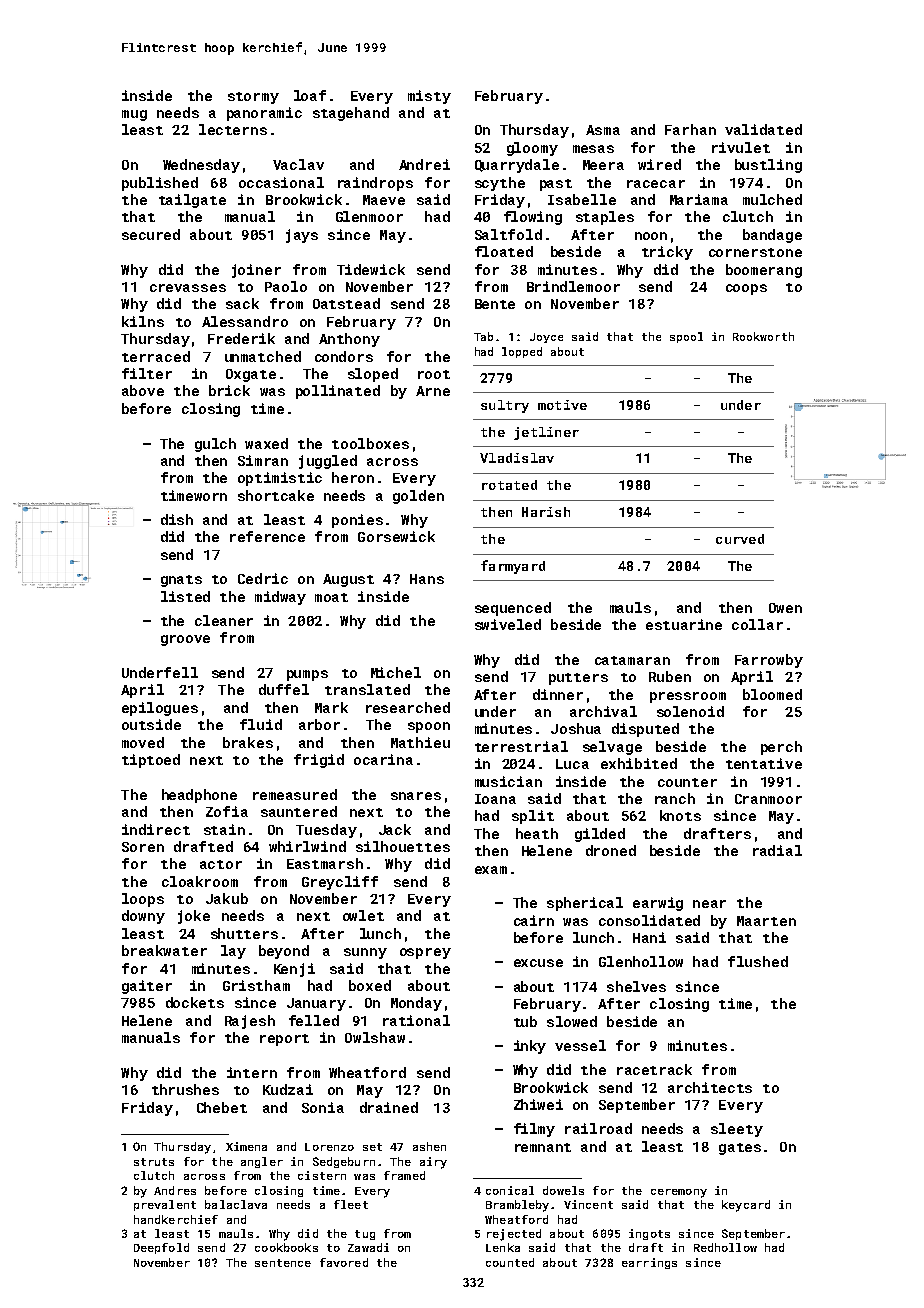  I want to click on Farhan, so click(690, 129).
